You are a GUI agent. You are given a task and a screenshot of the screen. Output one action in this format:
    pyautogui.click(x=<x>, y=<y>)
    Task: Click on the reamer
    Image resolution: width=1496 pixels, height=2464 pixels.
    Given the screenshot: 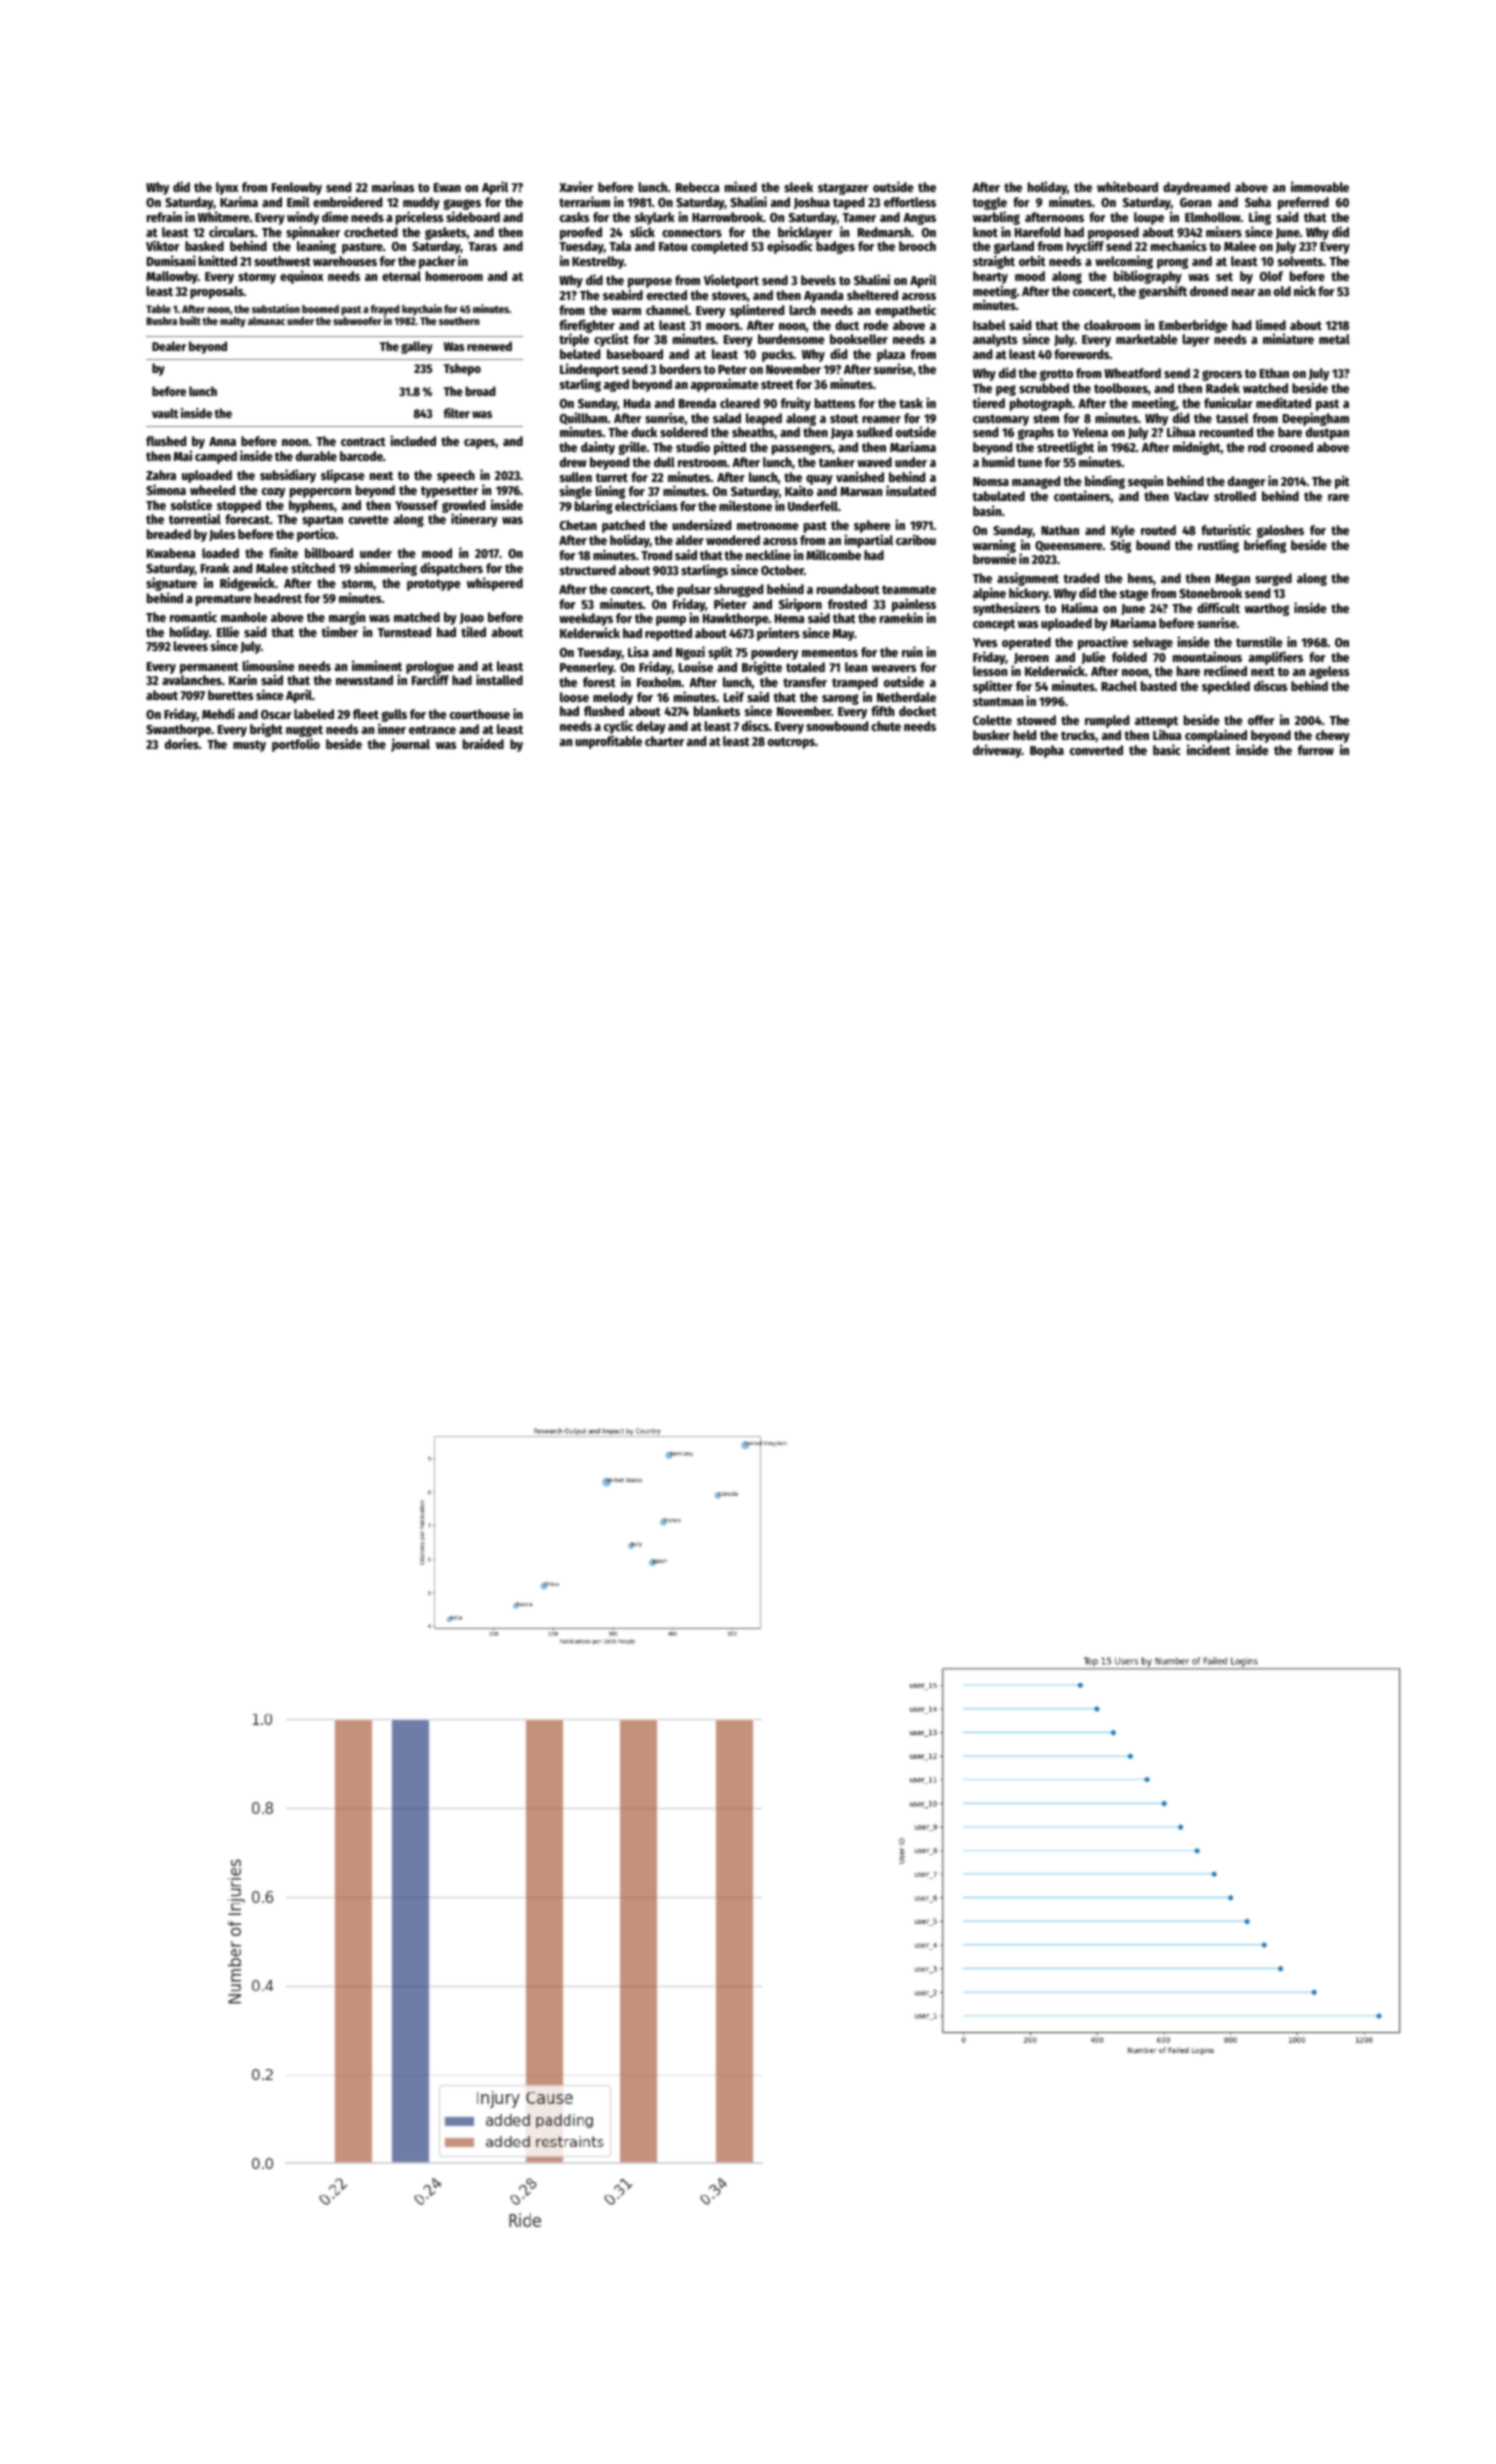 What is the action you would take?
    pyautogui.click(x=881, y=419)
